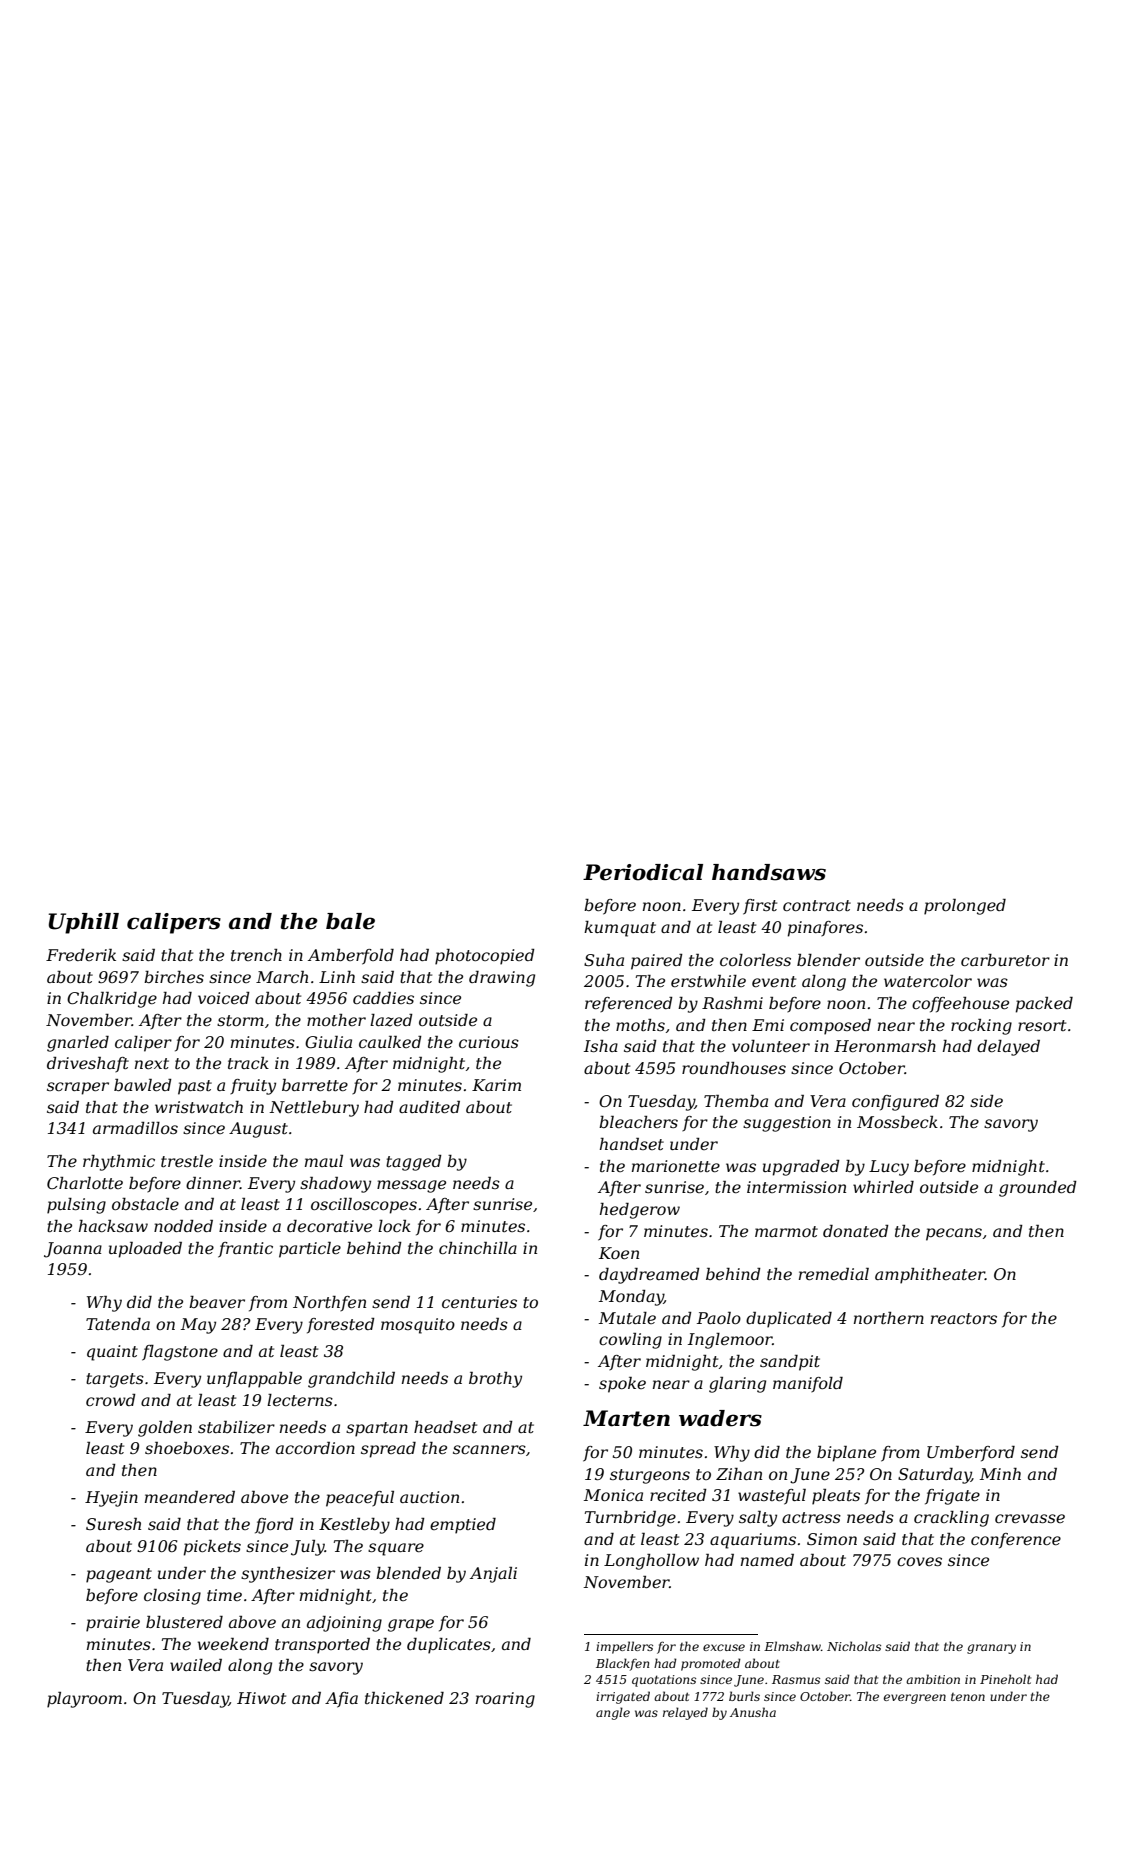 The image size is (1124, 1851). Describe the element at coordinates (505, 1700) in the screenshot. I see `roaring` at that location.
